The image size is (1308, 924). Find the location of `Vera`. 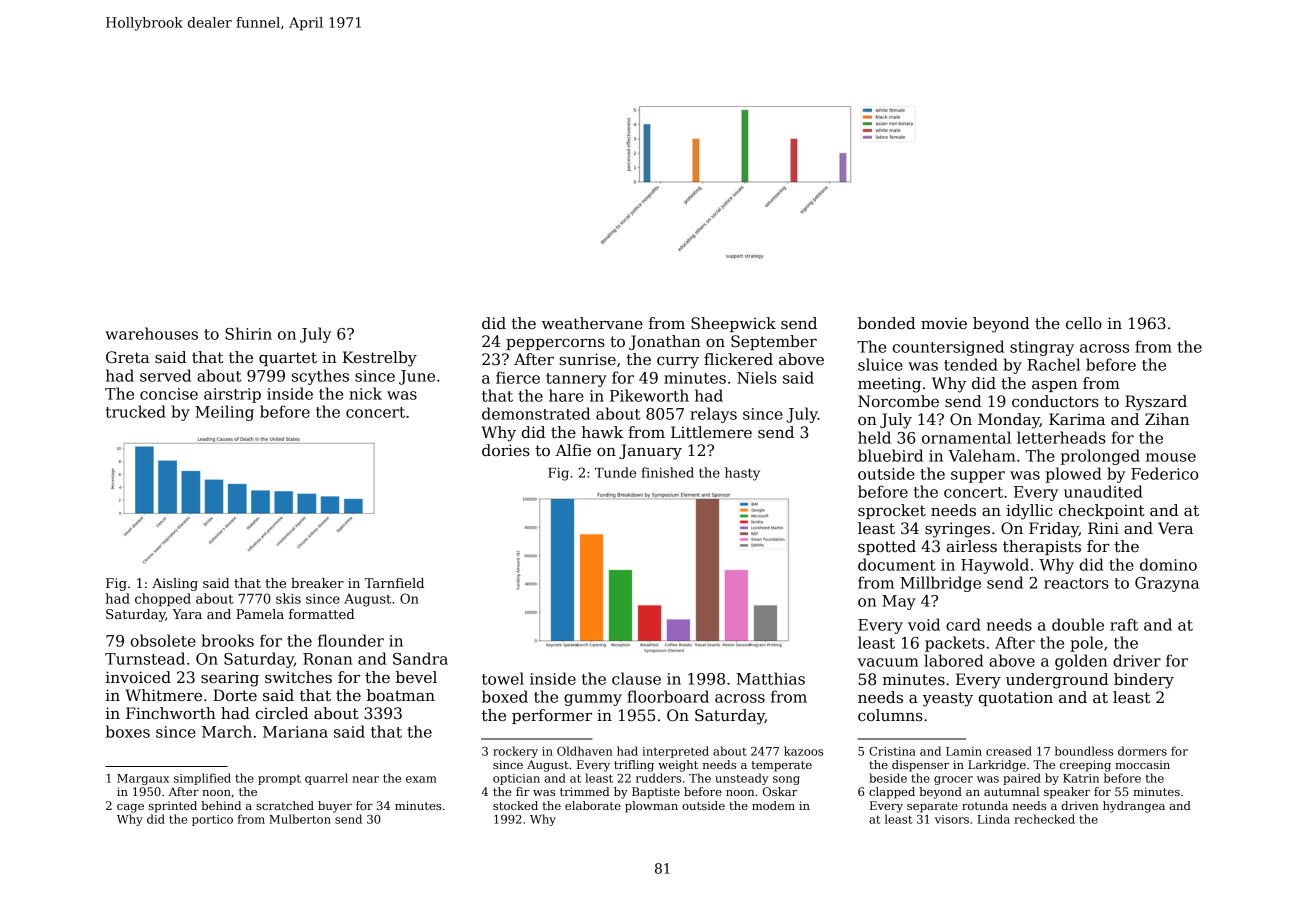

Vera is located at coordinates (1175, 528).
